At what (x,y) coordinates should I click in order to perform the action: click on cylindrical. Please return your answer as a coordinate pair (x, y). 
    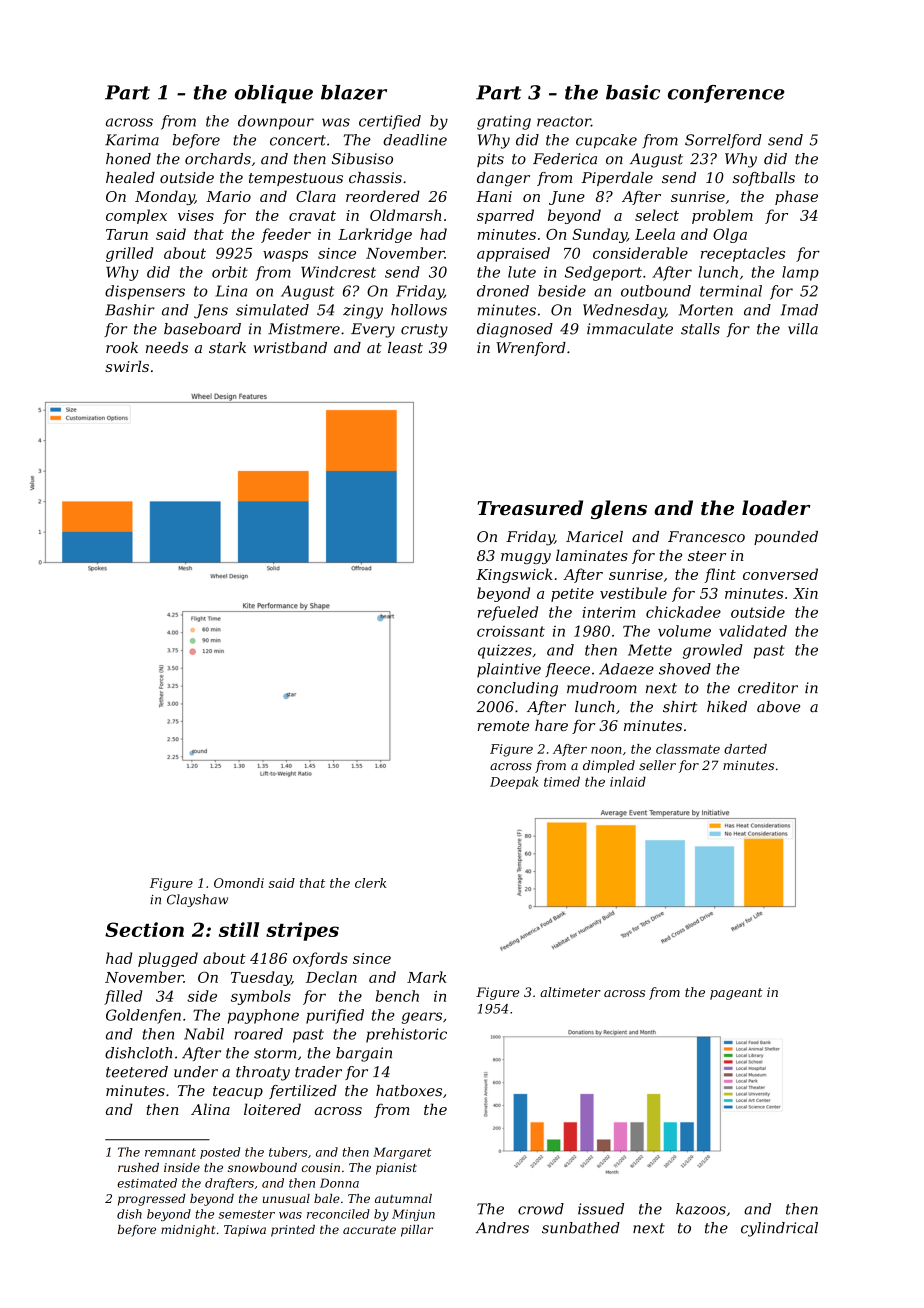
    Looking at the image, I should click on (779, 1229).
